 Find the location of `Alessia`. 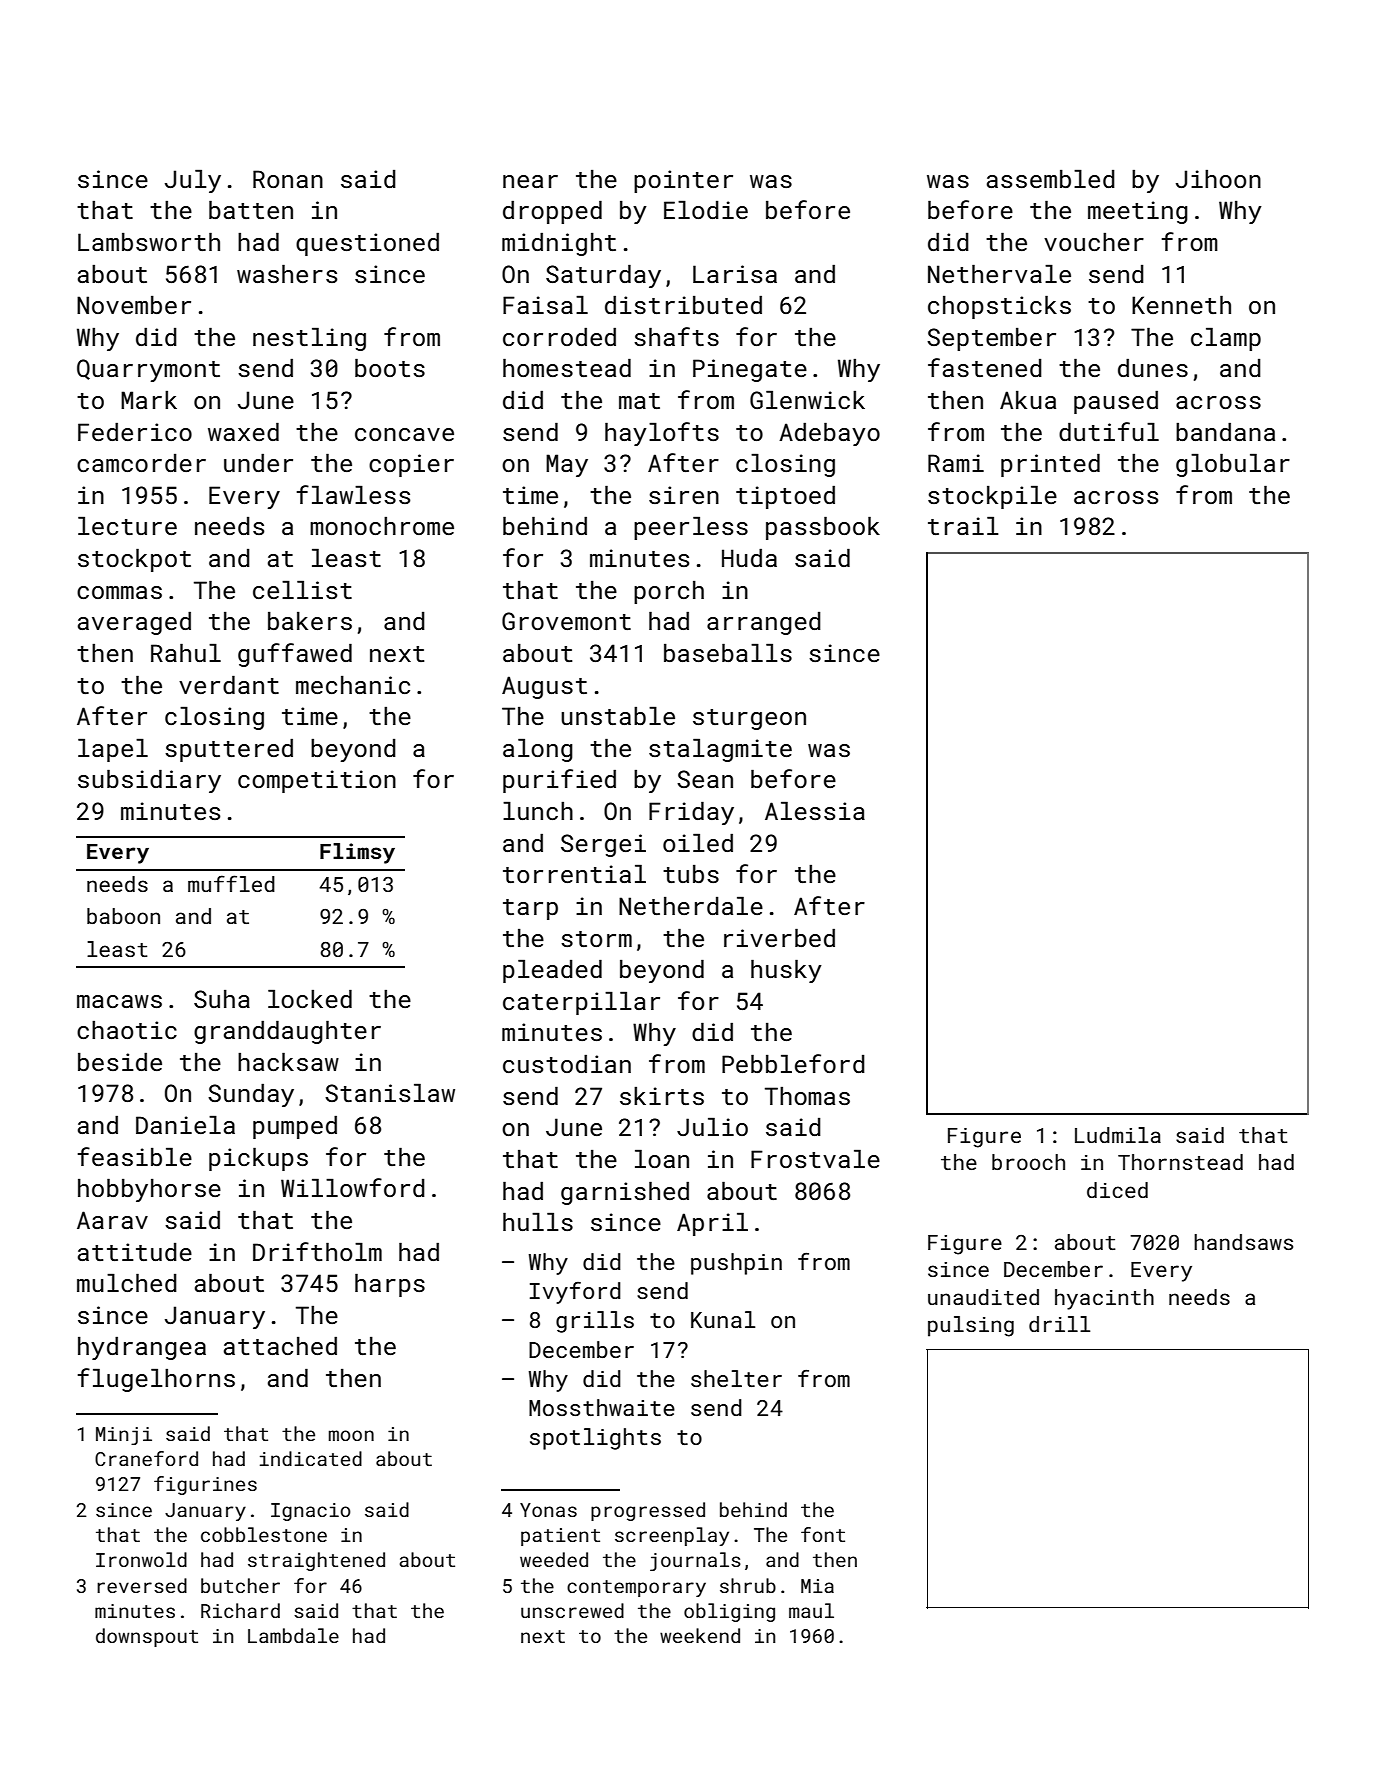

Alessia is located at coordinates (815, 810).
